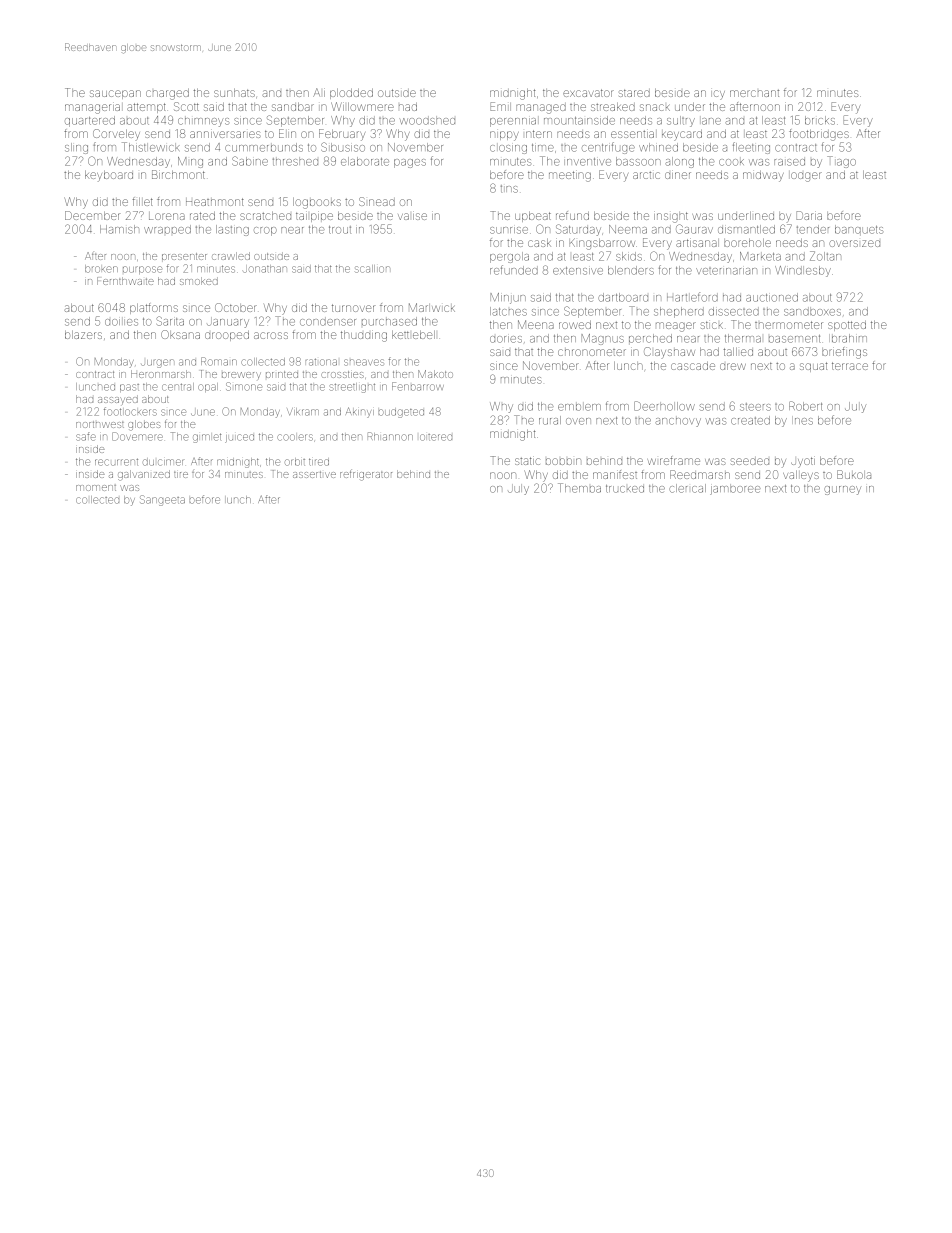  Describe the element at coordinates (418, 386) in the screenshot. I see `Fenbarrow` at that location.
